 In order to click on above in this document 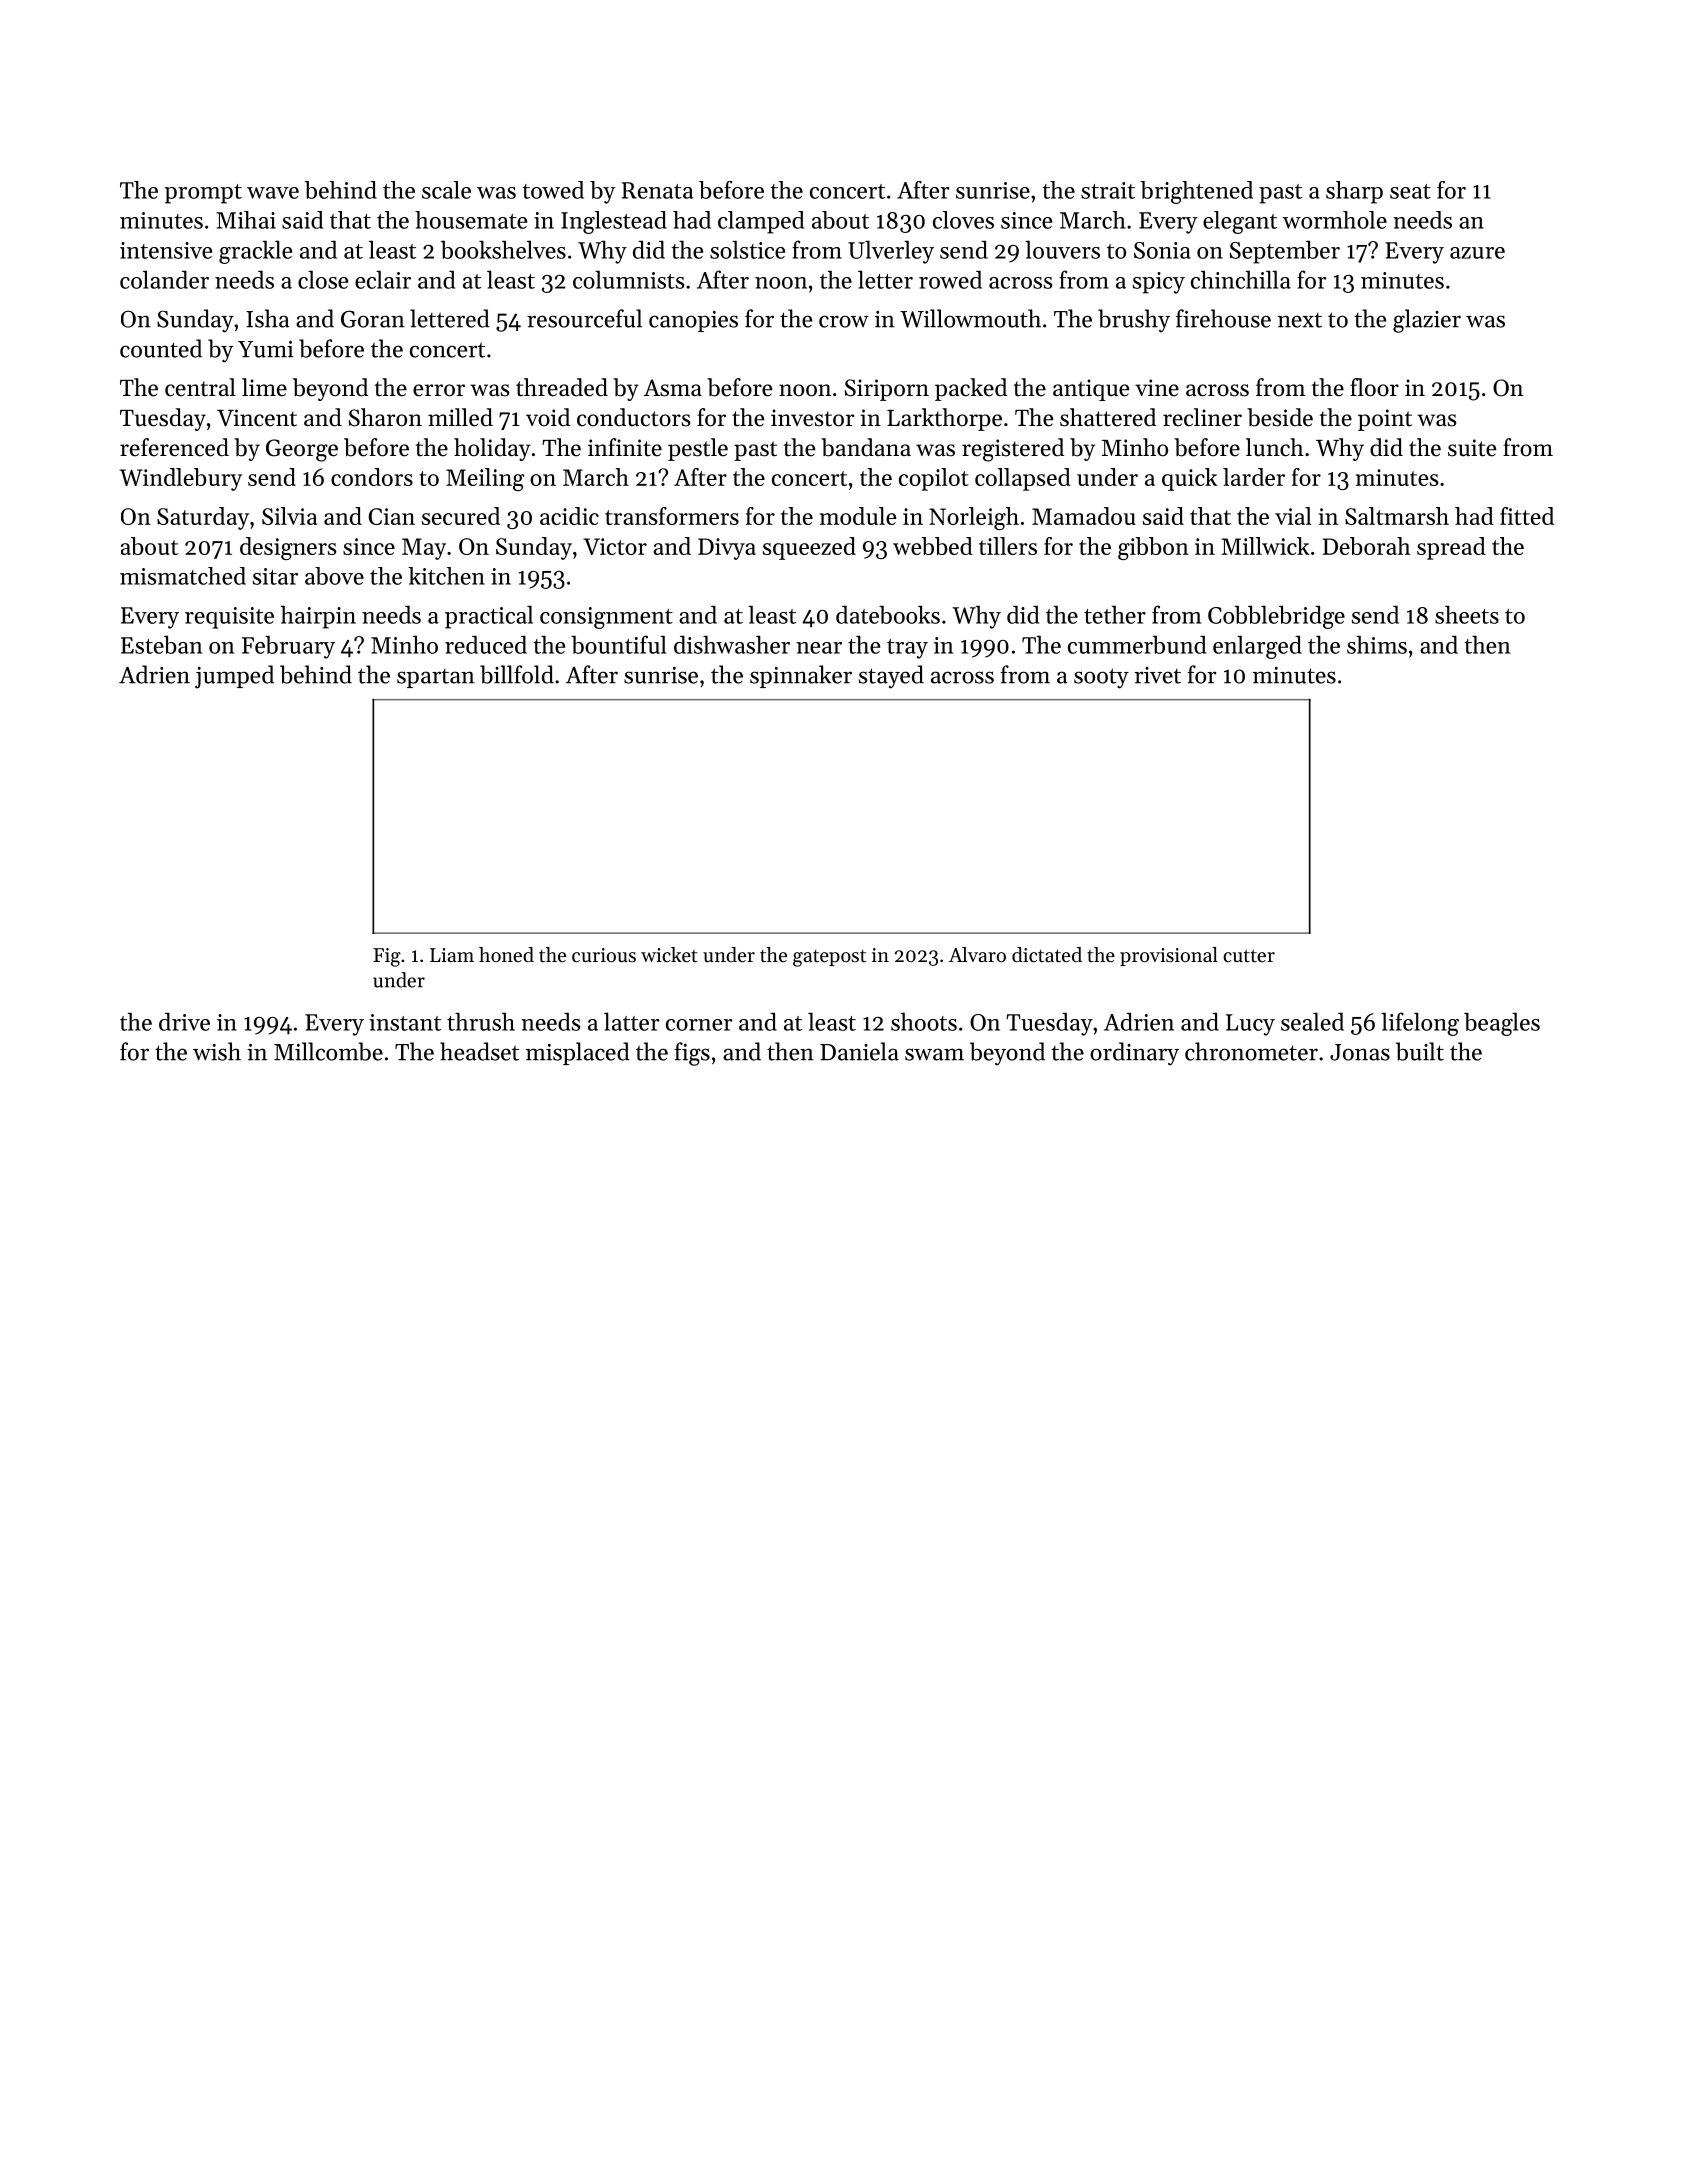, I will do `click(334, 576)`.
